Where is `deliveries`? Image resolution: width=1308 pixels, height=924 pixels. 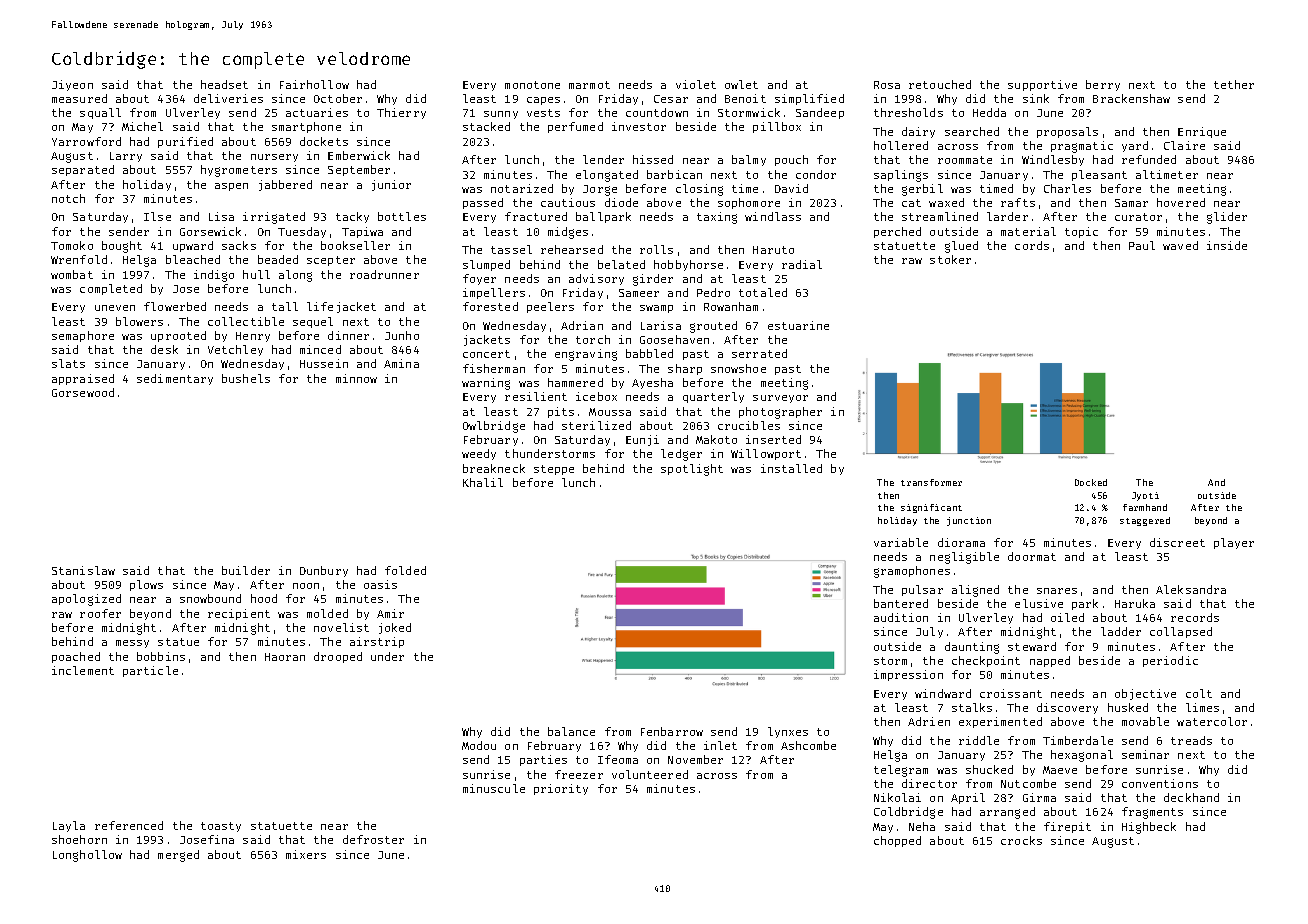 deliveries is located at coordinates (228, 98).
